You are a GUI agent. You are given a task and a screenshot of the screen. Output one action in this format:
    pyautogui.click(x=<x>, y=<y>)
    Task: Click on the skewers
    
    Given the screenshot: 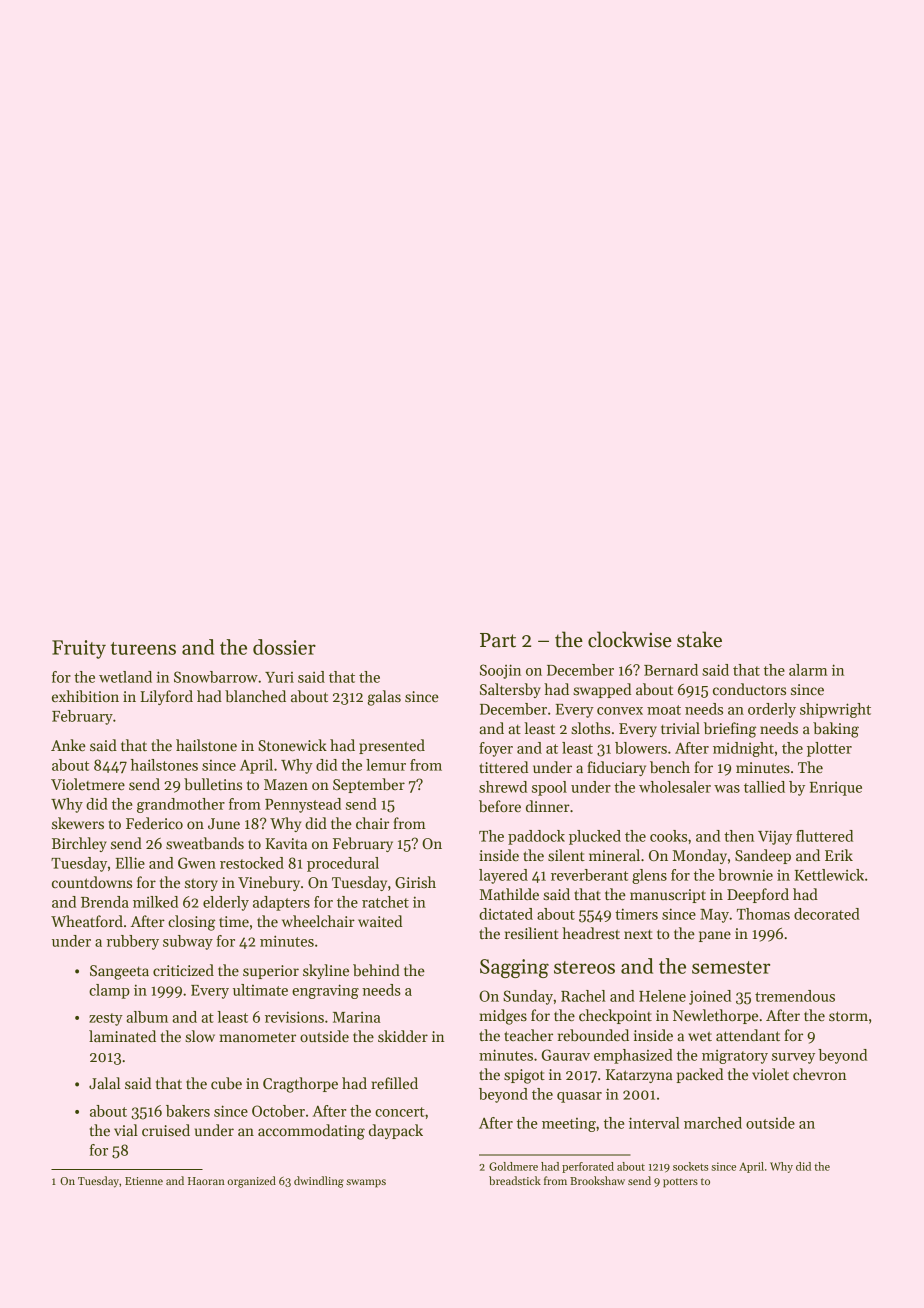 What is the action you would take?
    pyautogui.click(x=78, y=823)
